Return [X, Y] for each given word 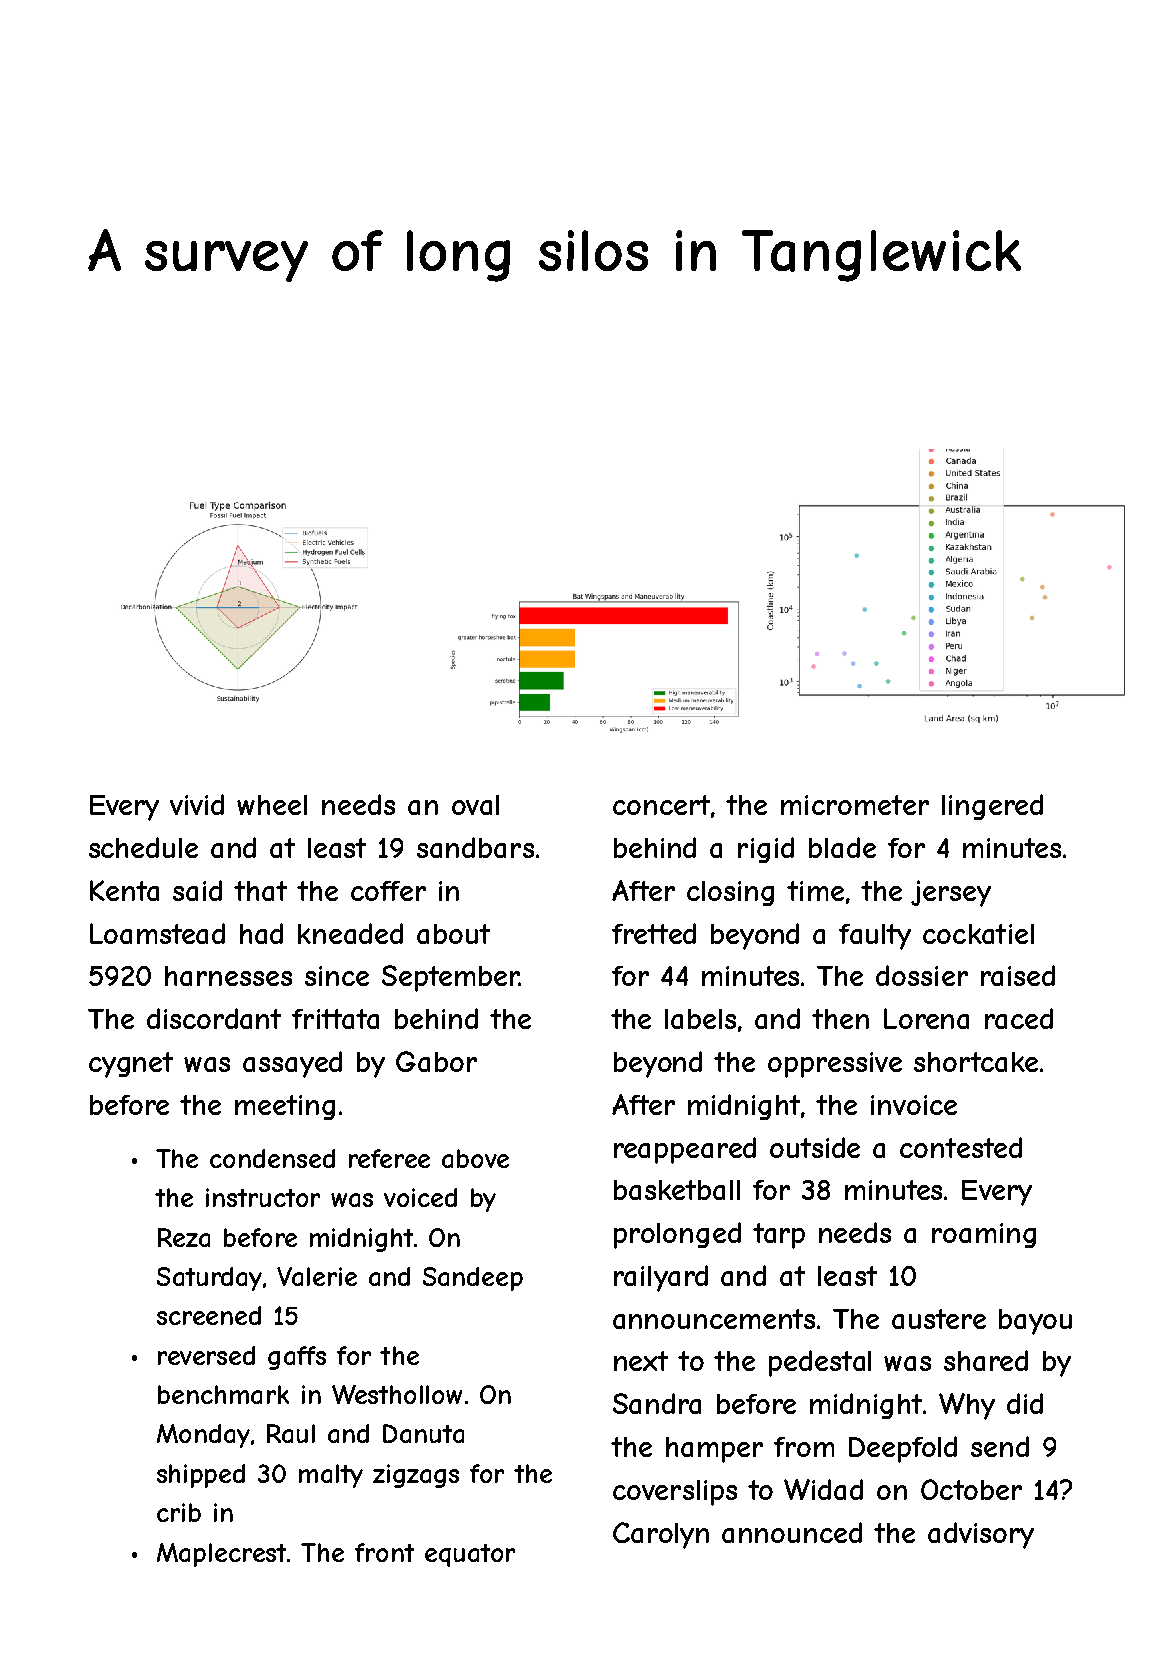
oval [475, 805]
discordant [214, 1018]
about [453, 934]
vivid [197, 804]
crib [179, 1512]
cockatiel [978, 934]
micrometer [855, 805]
